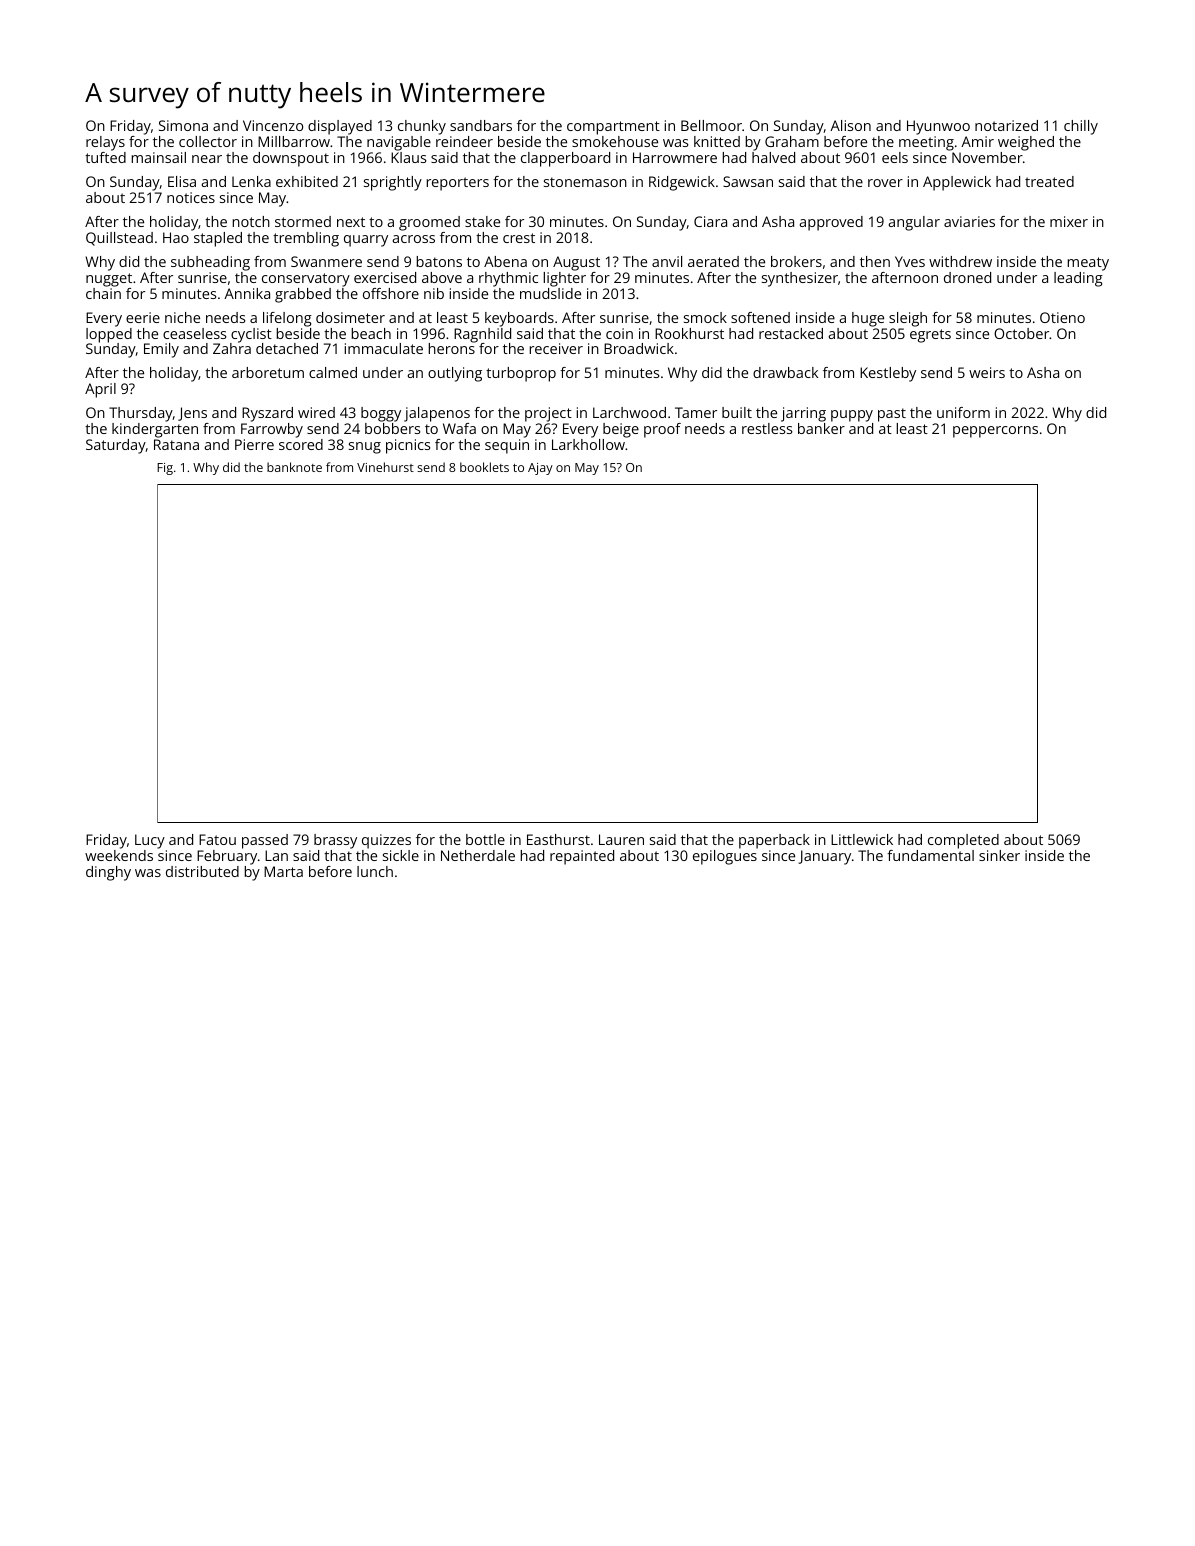 The image size is (1195, 1546). I want to click on August, so click(576, 263).
